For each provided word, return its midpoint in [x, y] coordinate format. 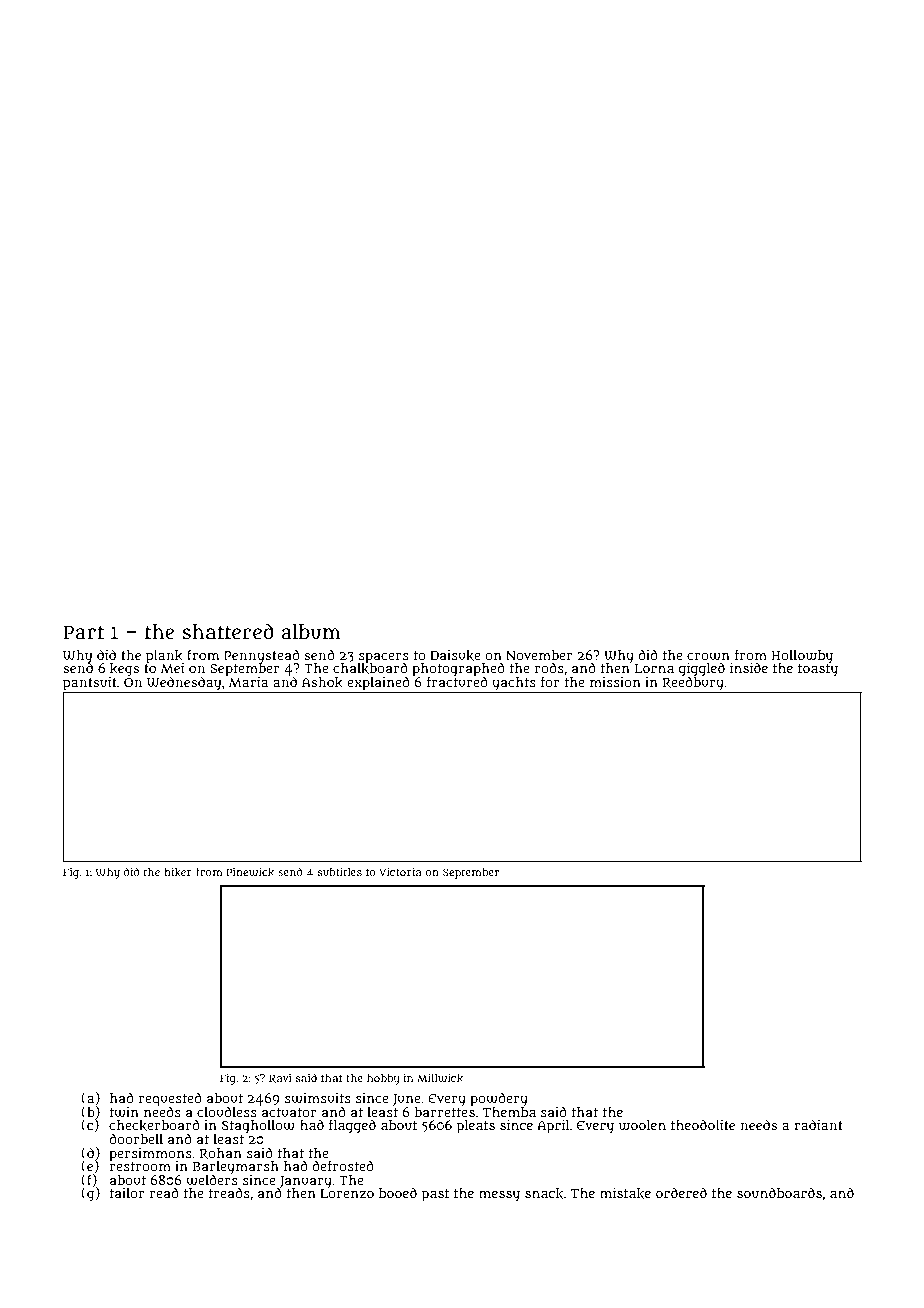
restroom [140, 1166]
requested [170, 1099]
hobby [383, 1079]
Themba [509, 1112]
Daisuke [455, 655]
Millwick [440, 1078]
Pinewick [250, 872]
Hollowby [802, 656]
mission [615, 682]
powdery [499, 1099]
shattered [228, 631]
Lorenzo [347, 1193]
